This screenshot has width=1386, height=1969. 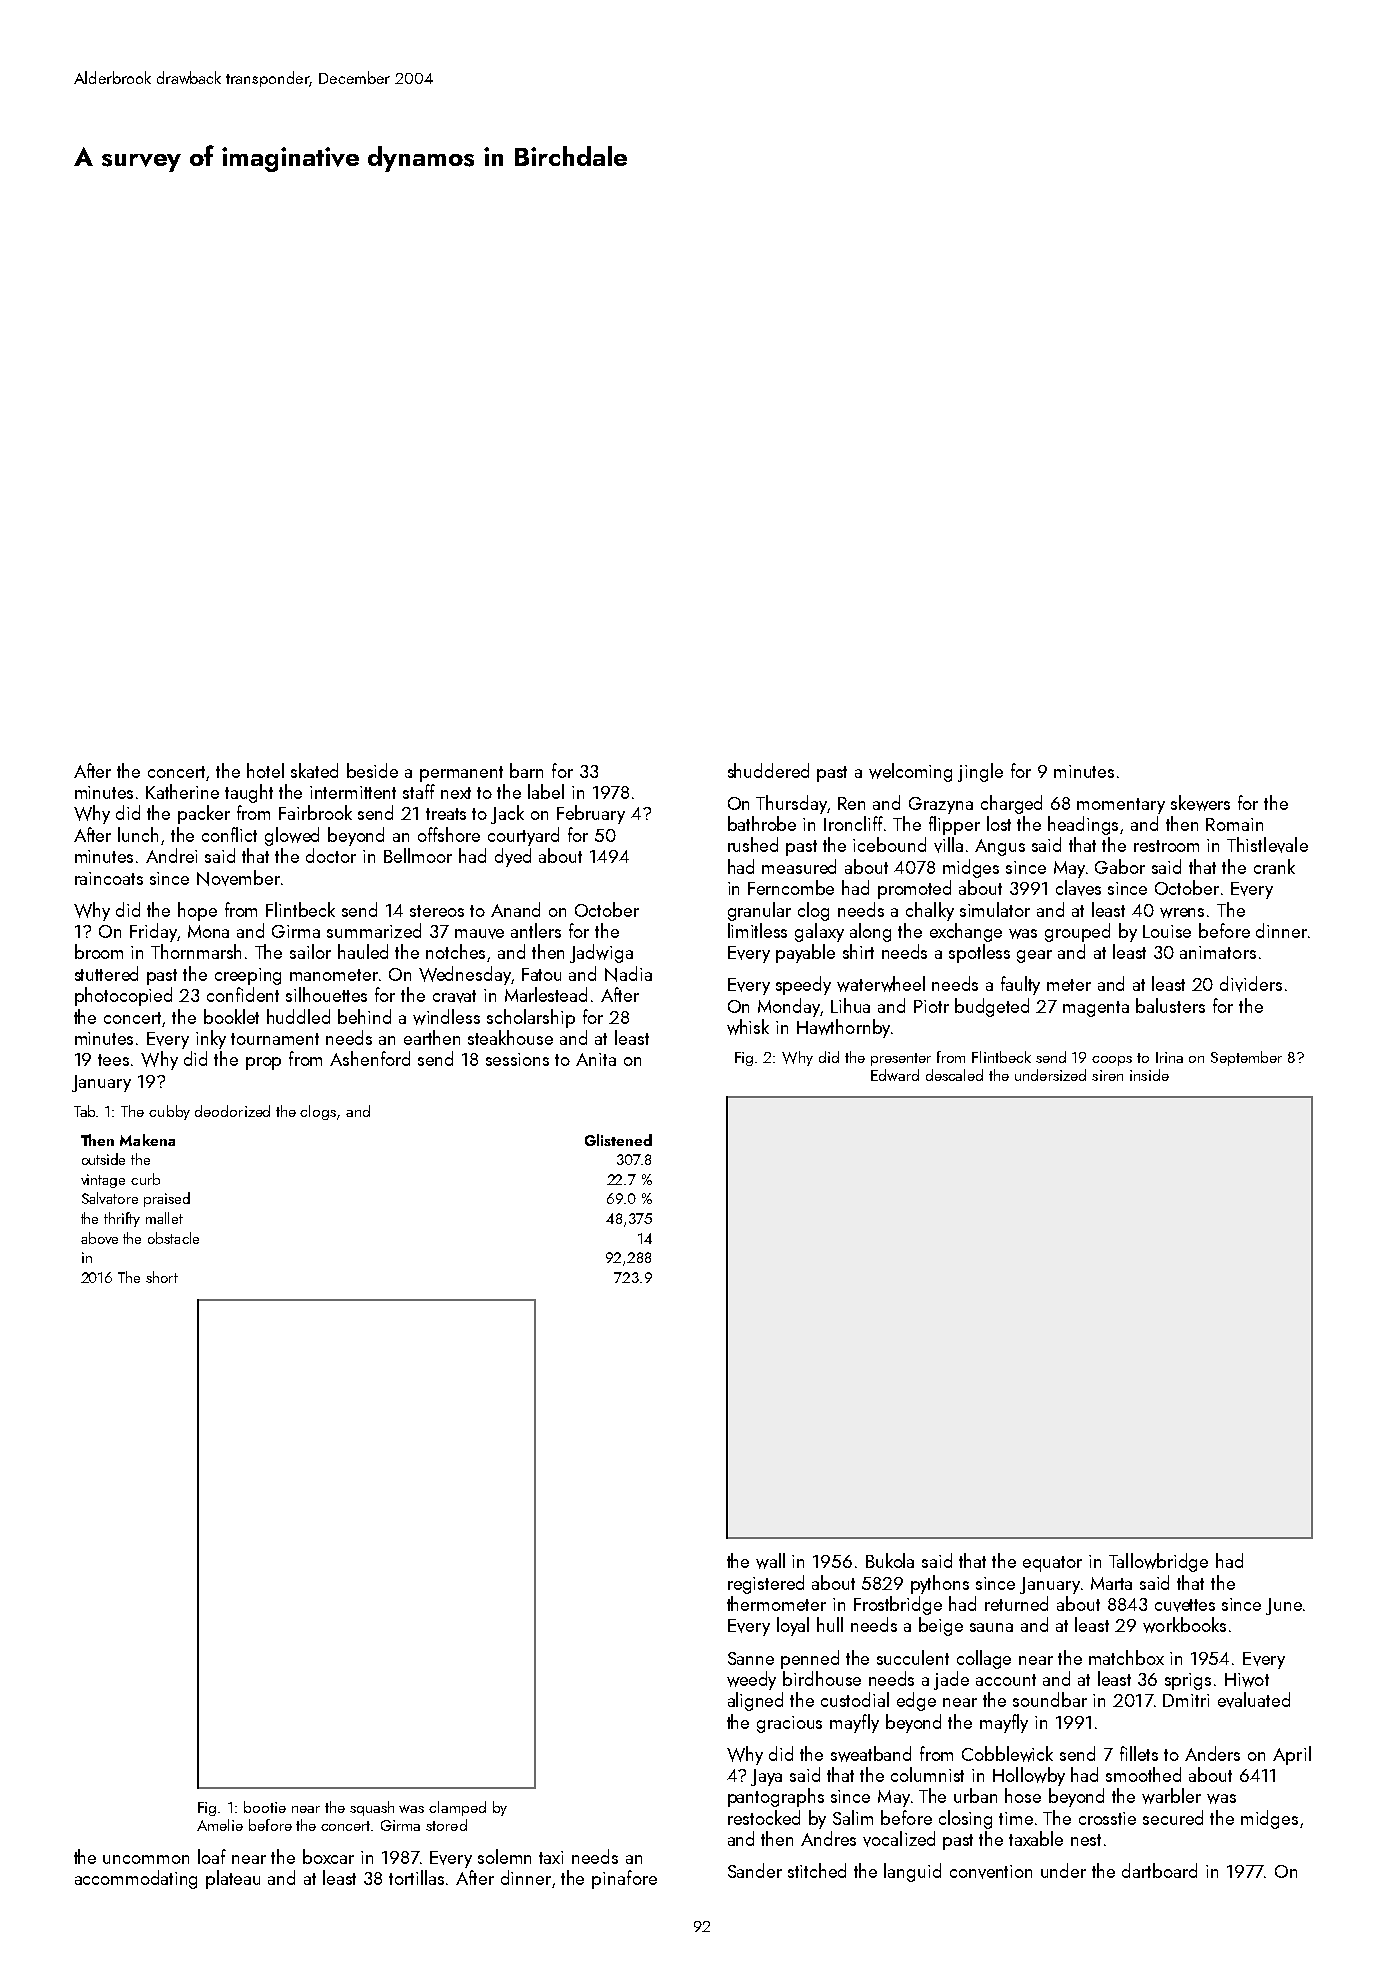 I want to click on broom, so click(x=99, y=951).
